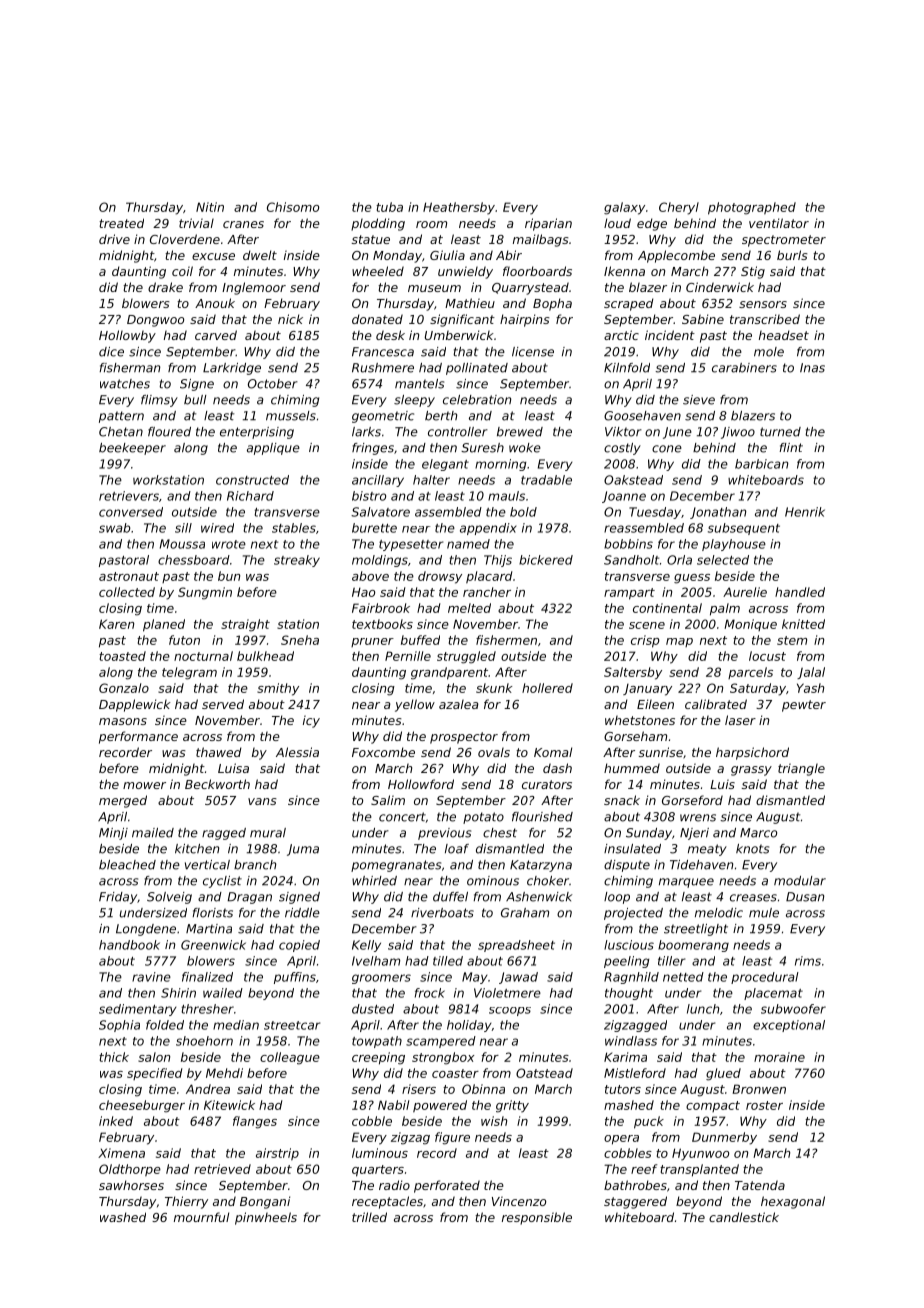 This screenshot has height=1308, width=924. Describe the element at coordinates (667, 608) in the screenshot. I see `continental` at that location.
